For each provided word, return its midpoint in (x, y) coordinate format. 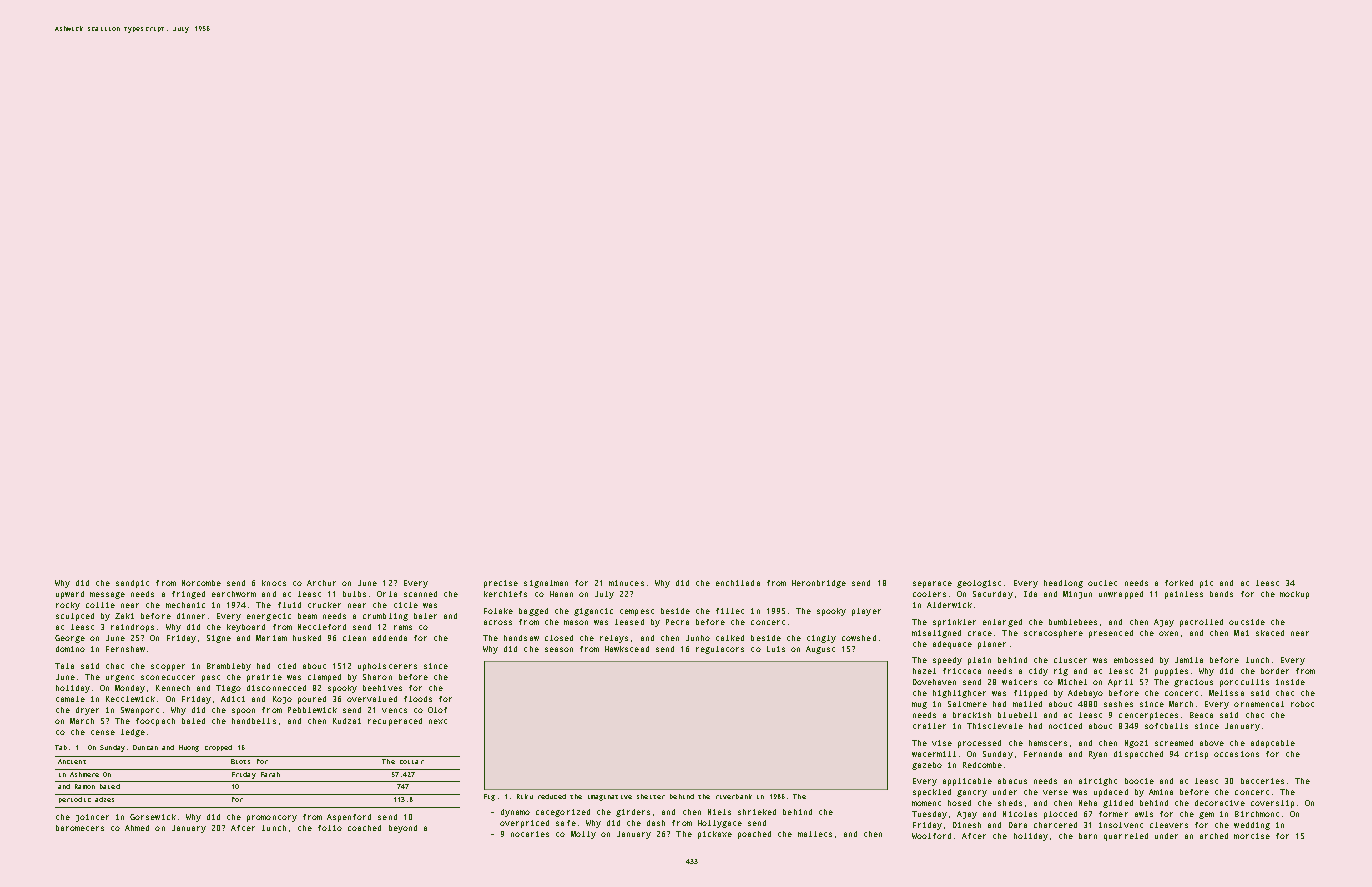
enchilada (738, 583)
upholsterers (387, 667)
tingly (821, 639)
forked (1179, 583)
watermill (934, 754)
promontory (272, 818)
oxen (1168, 633)
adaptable (1273, 744)
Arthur (321, 583)
